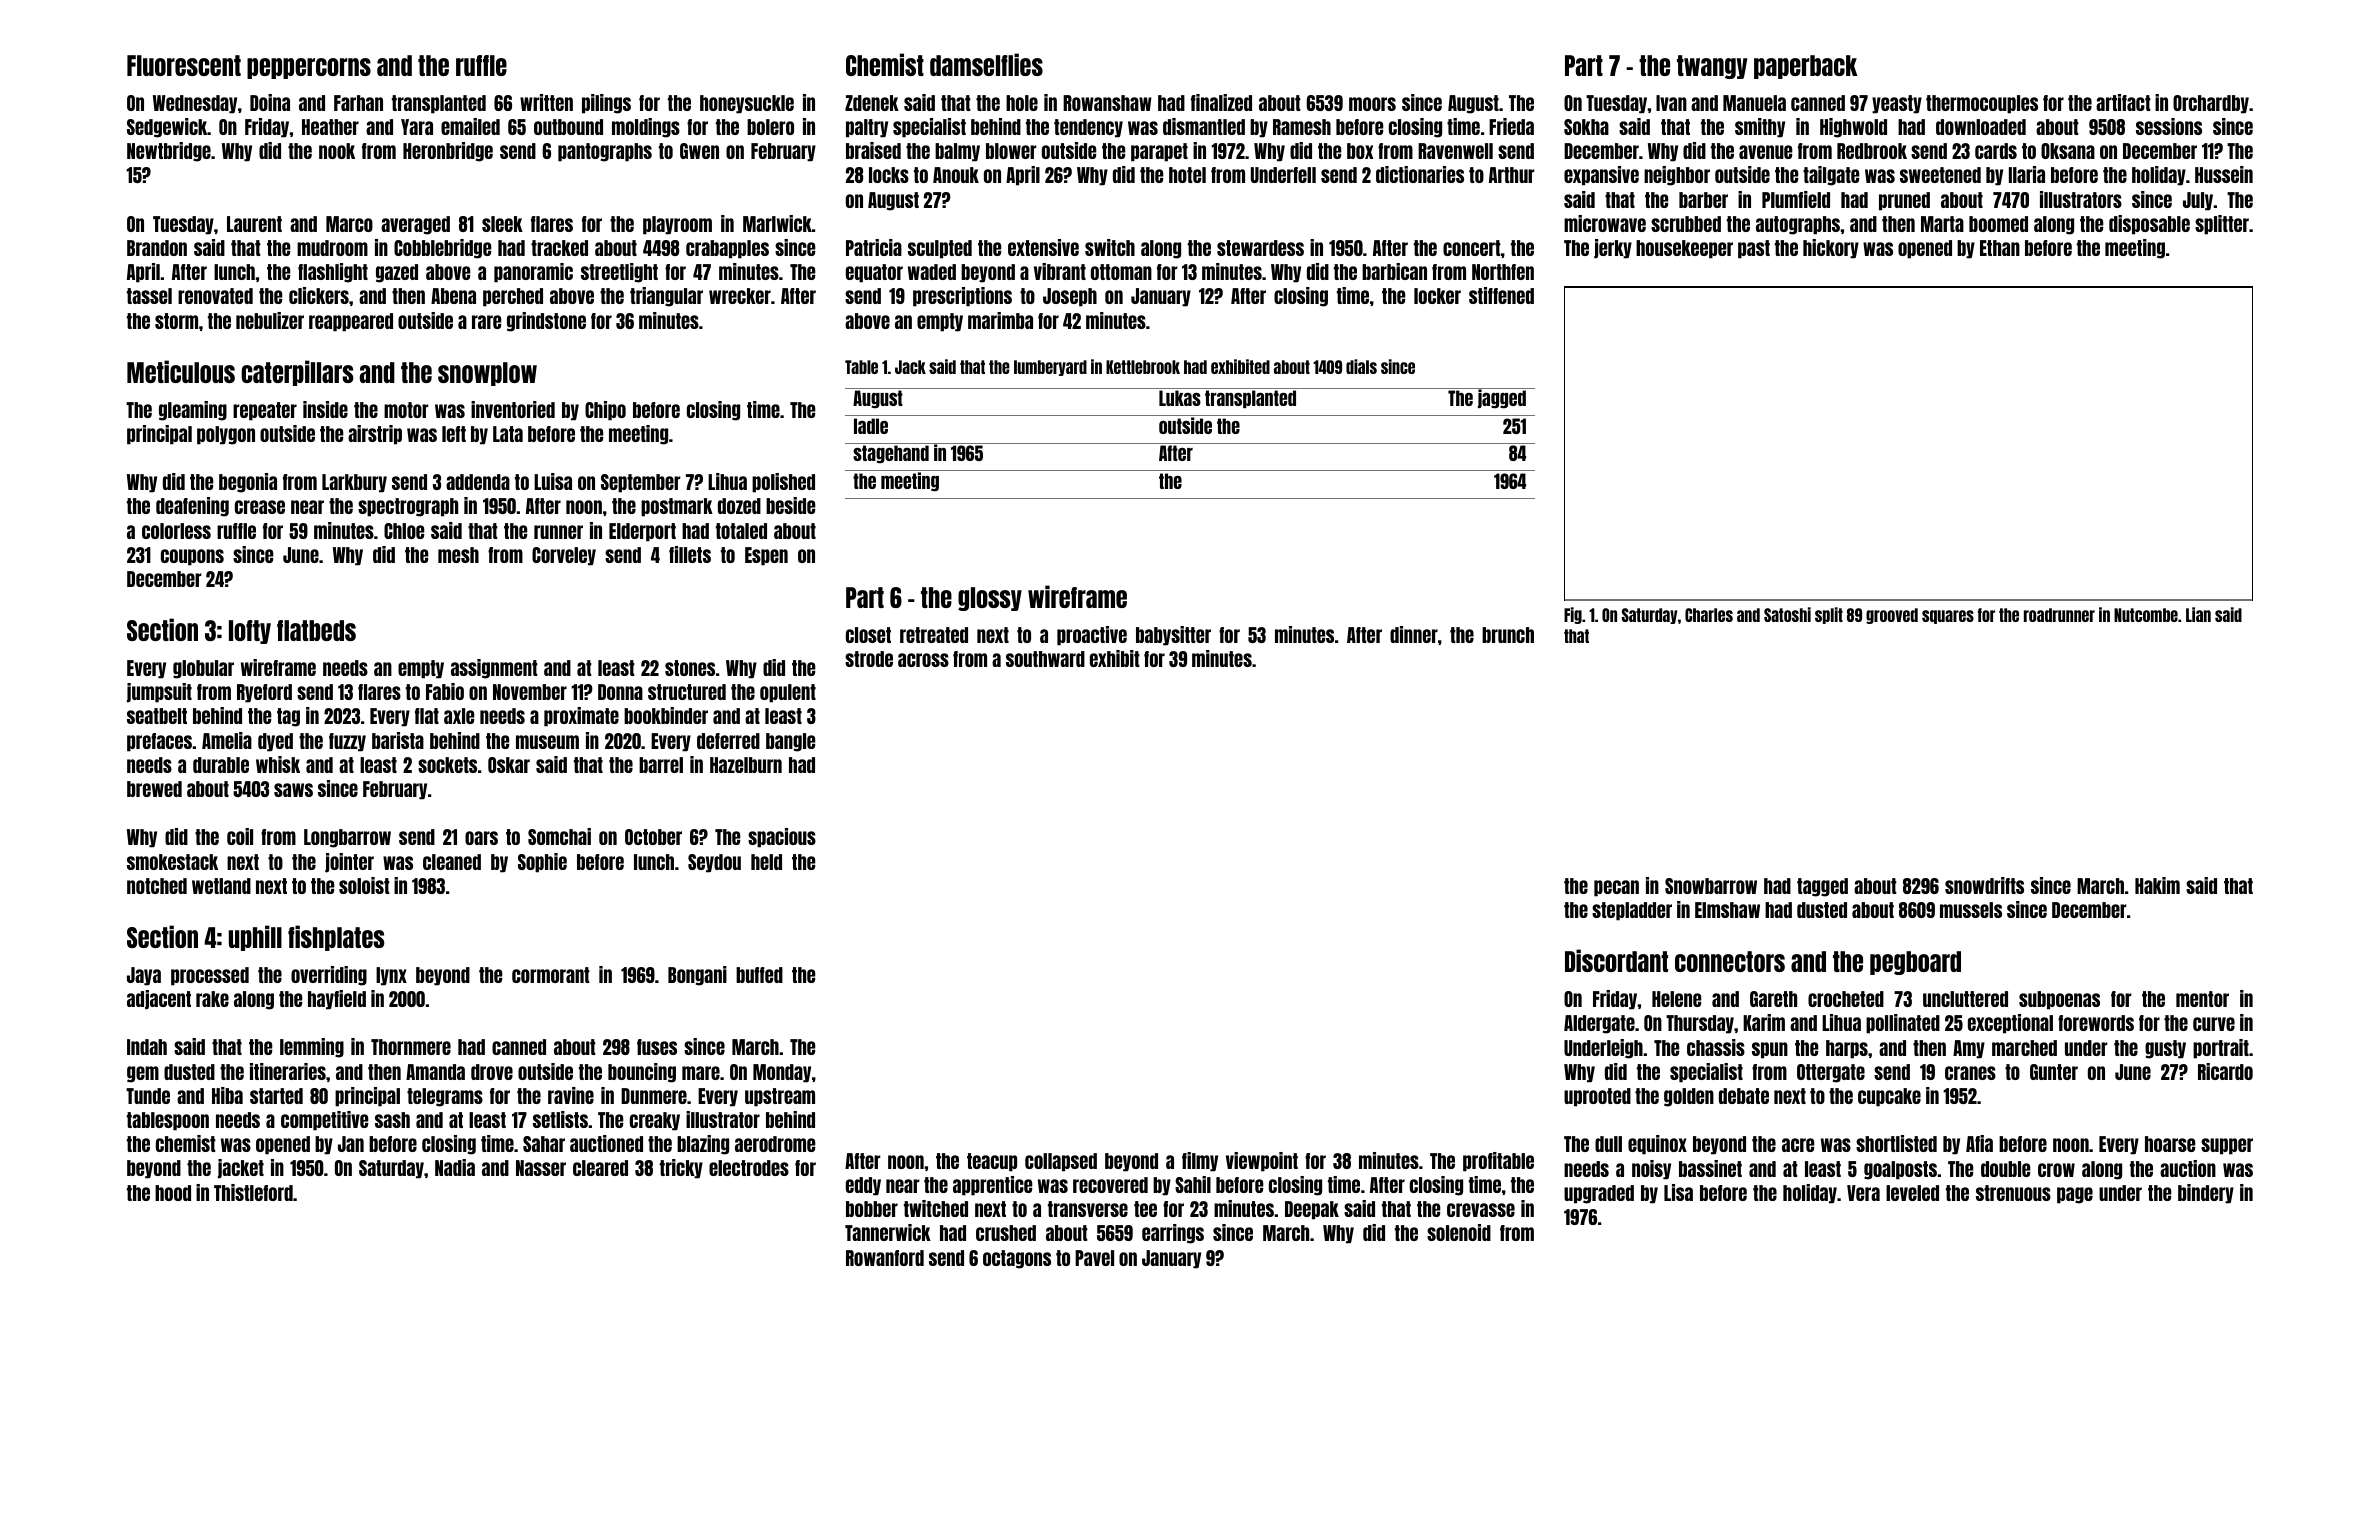  Describe the element at coordinates (2146, 615) in the screenshot. I see `Nutcombe` at that location.
